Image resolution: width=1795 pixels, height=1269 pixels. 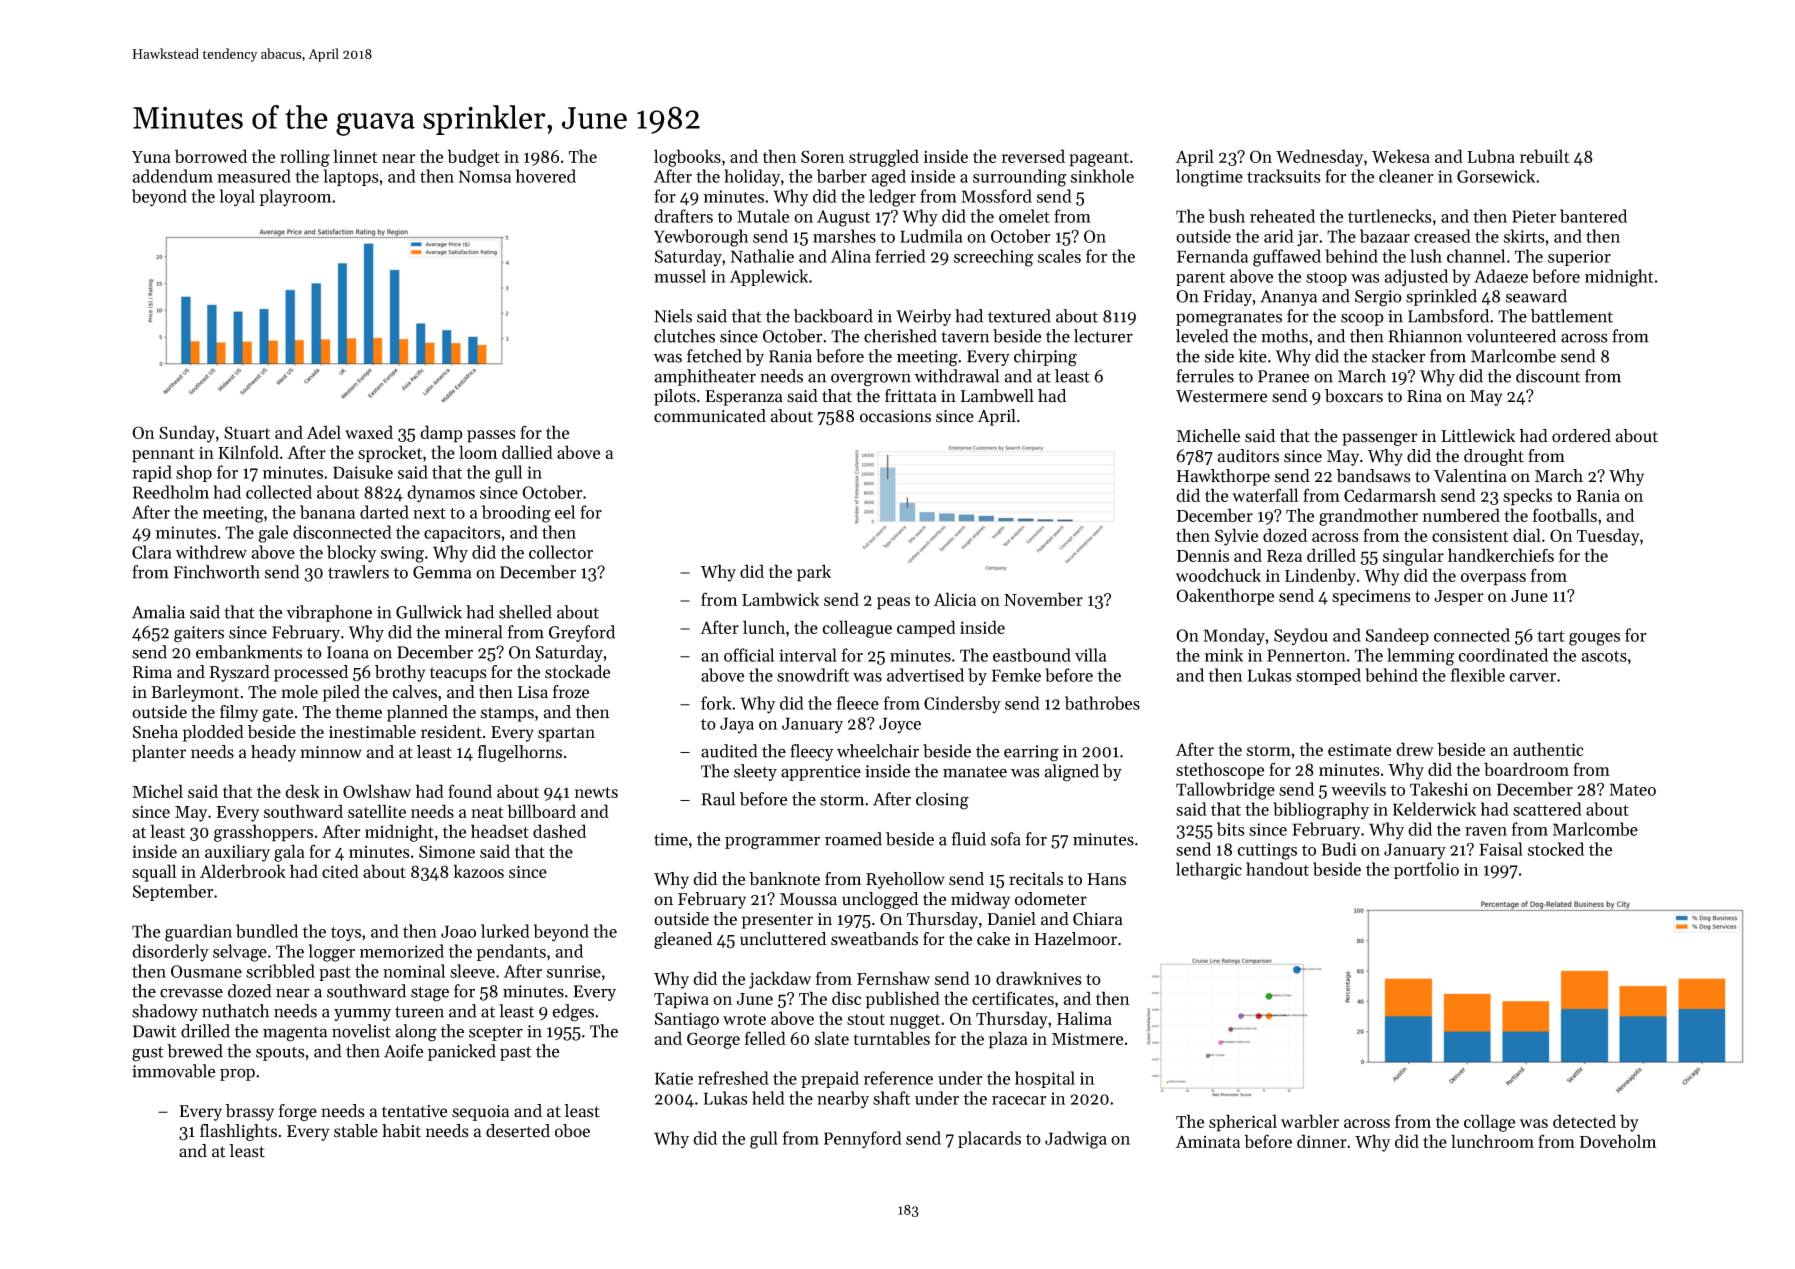 I want to click on Aoife, so click(x=404, y=1051).
